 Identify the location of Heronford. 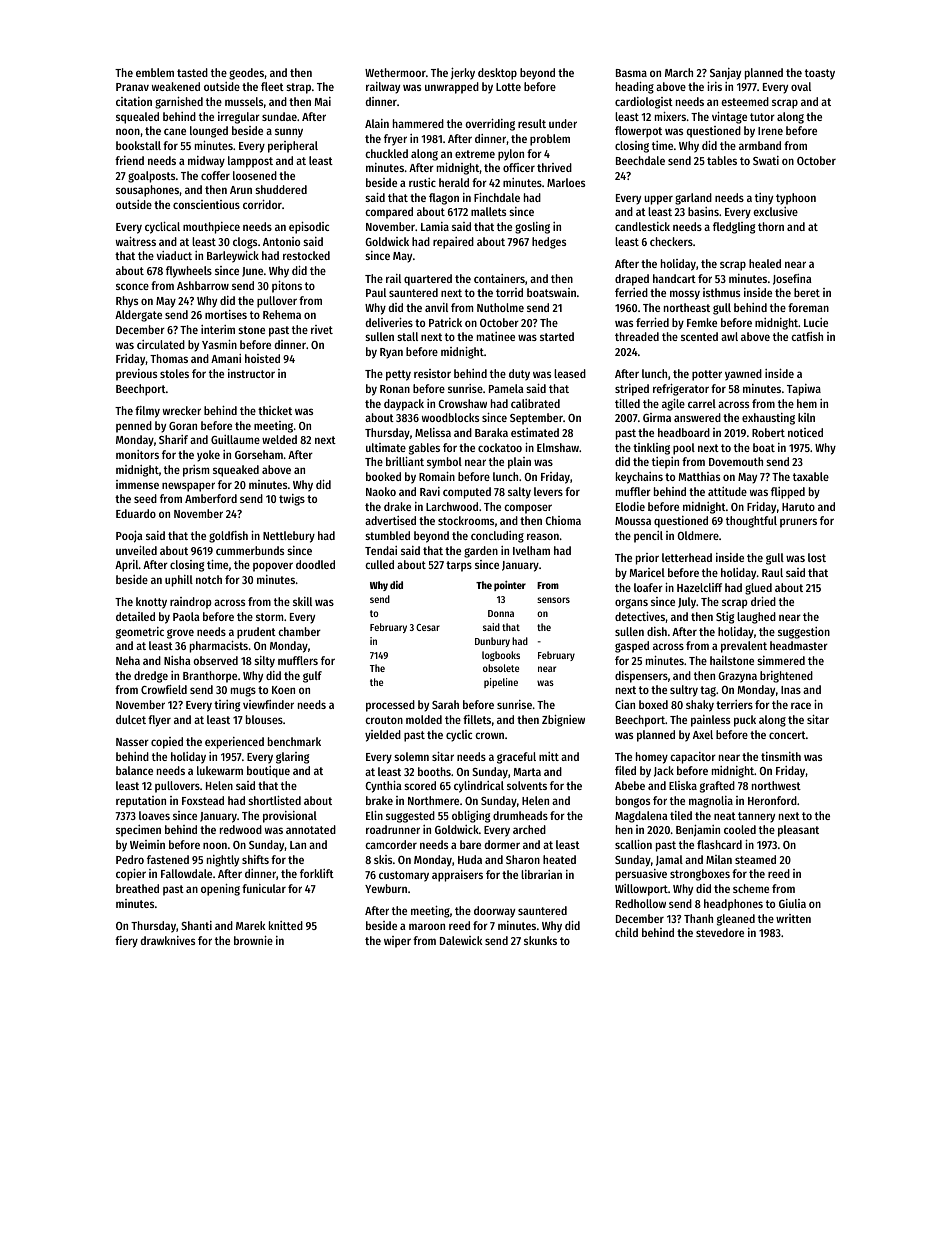
(772, 800).
